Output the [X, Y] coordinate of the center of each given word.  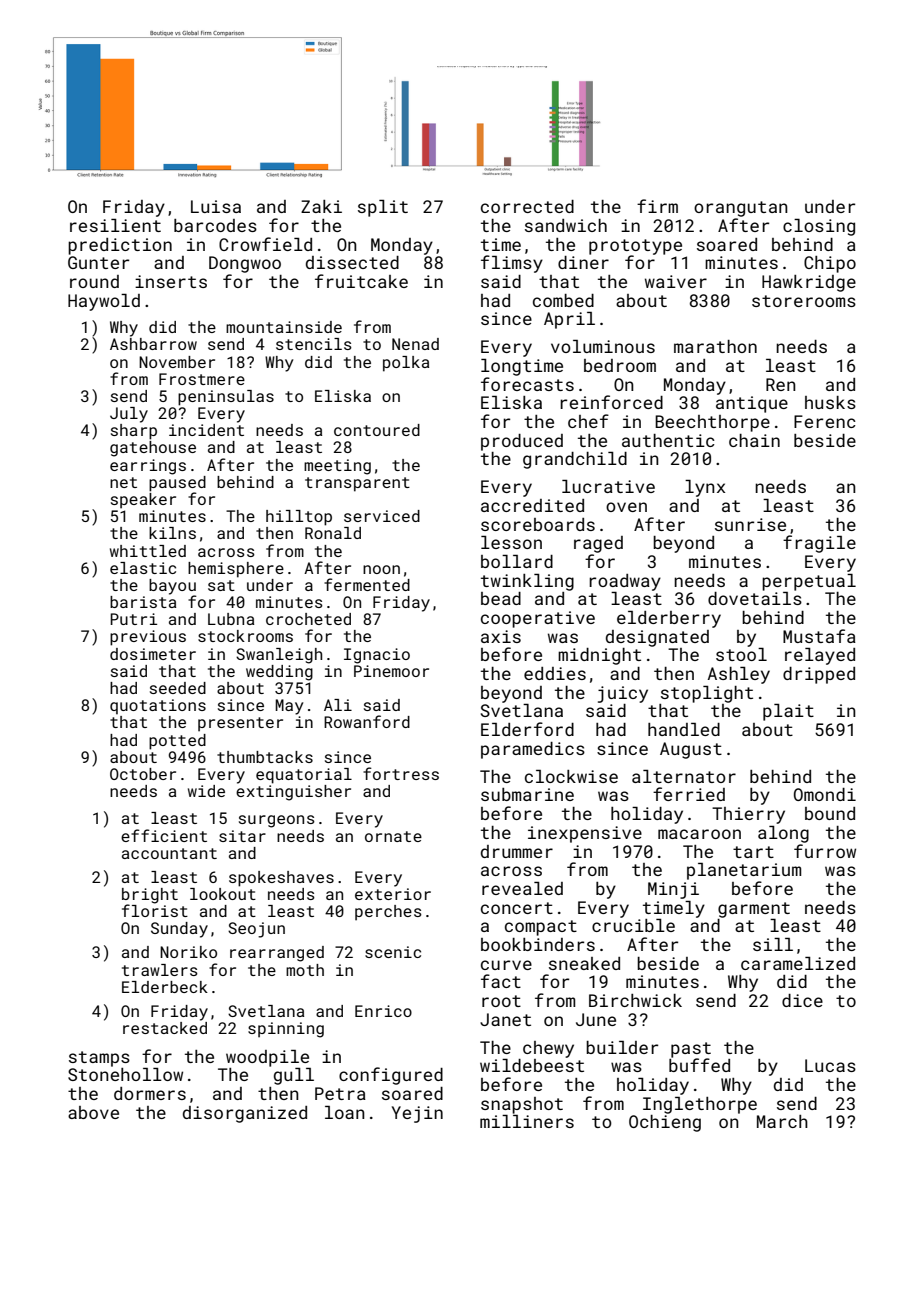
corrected [527, 206]
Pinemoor [391, 671]
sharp [134, 432]
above [93, 1112]
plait [788, 712]
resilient [115, 225]
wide [206, 791]
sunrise [750, 524]
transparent [357, 484]
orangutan [741, 209]
